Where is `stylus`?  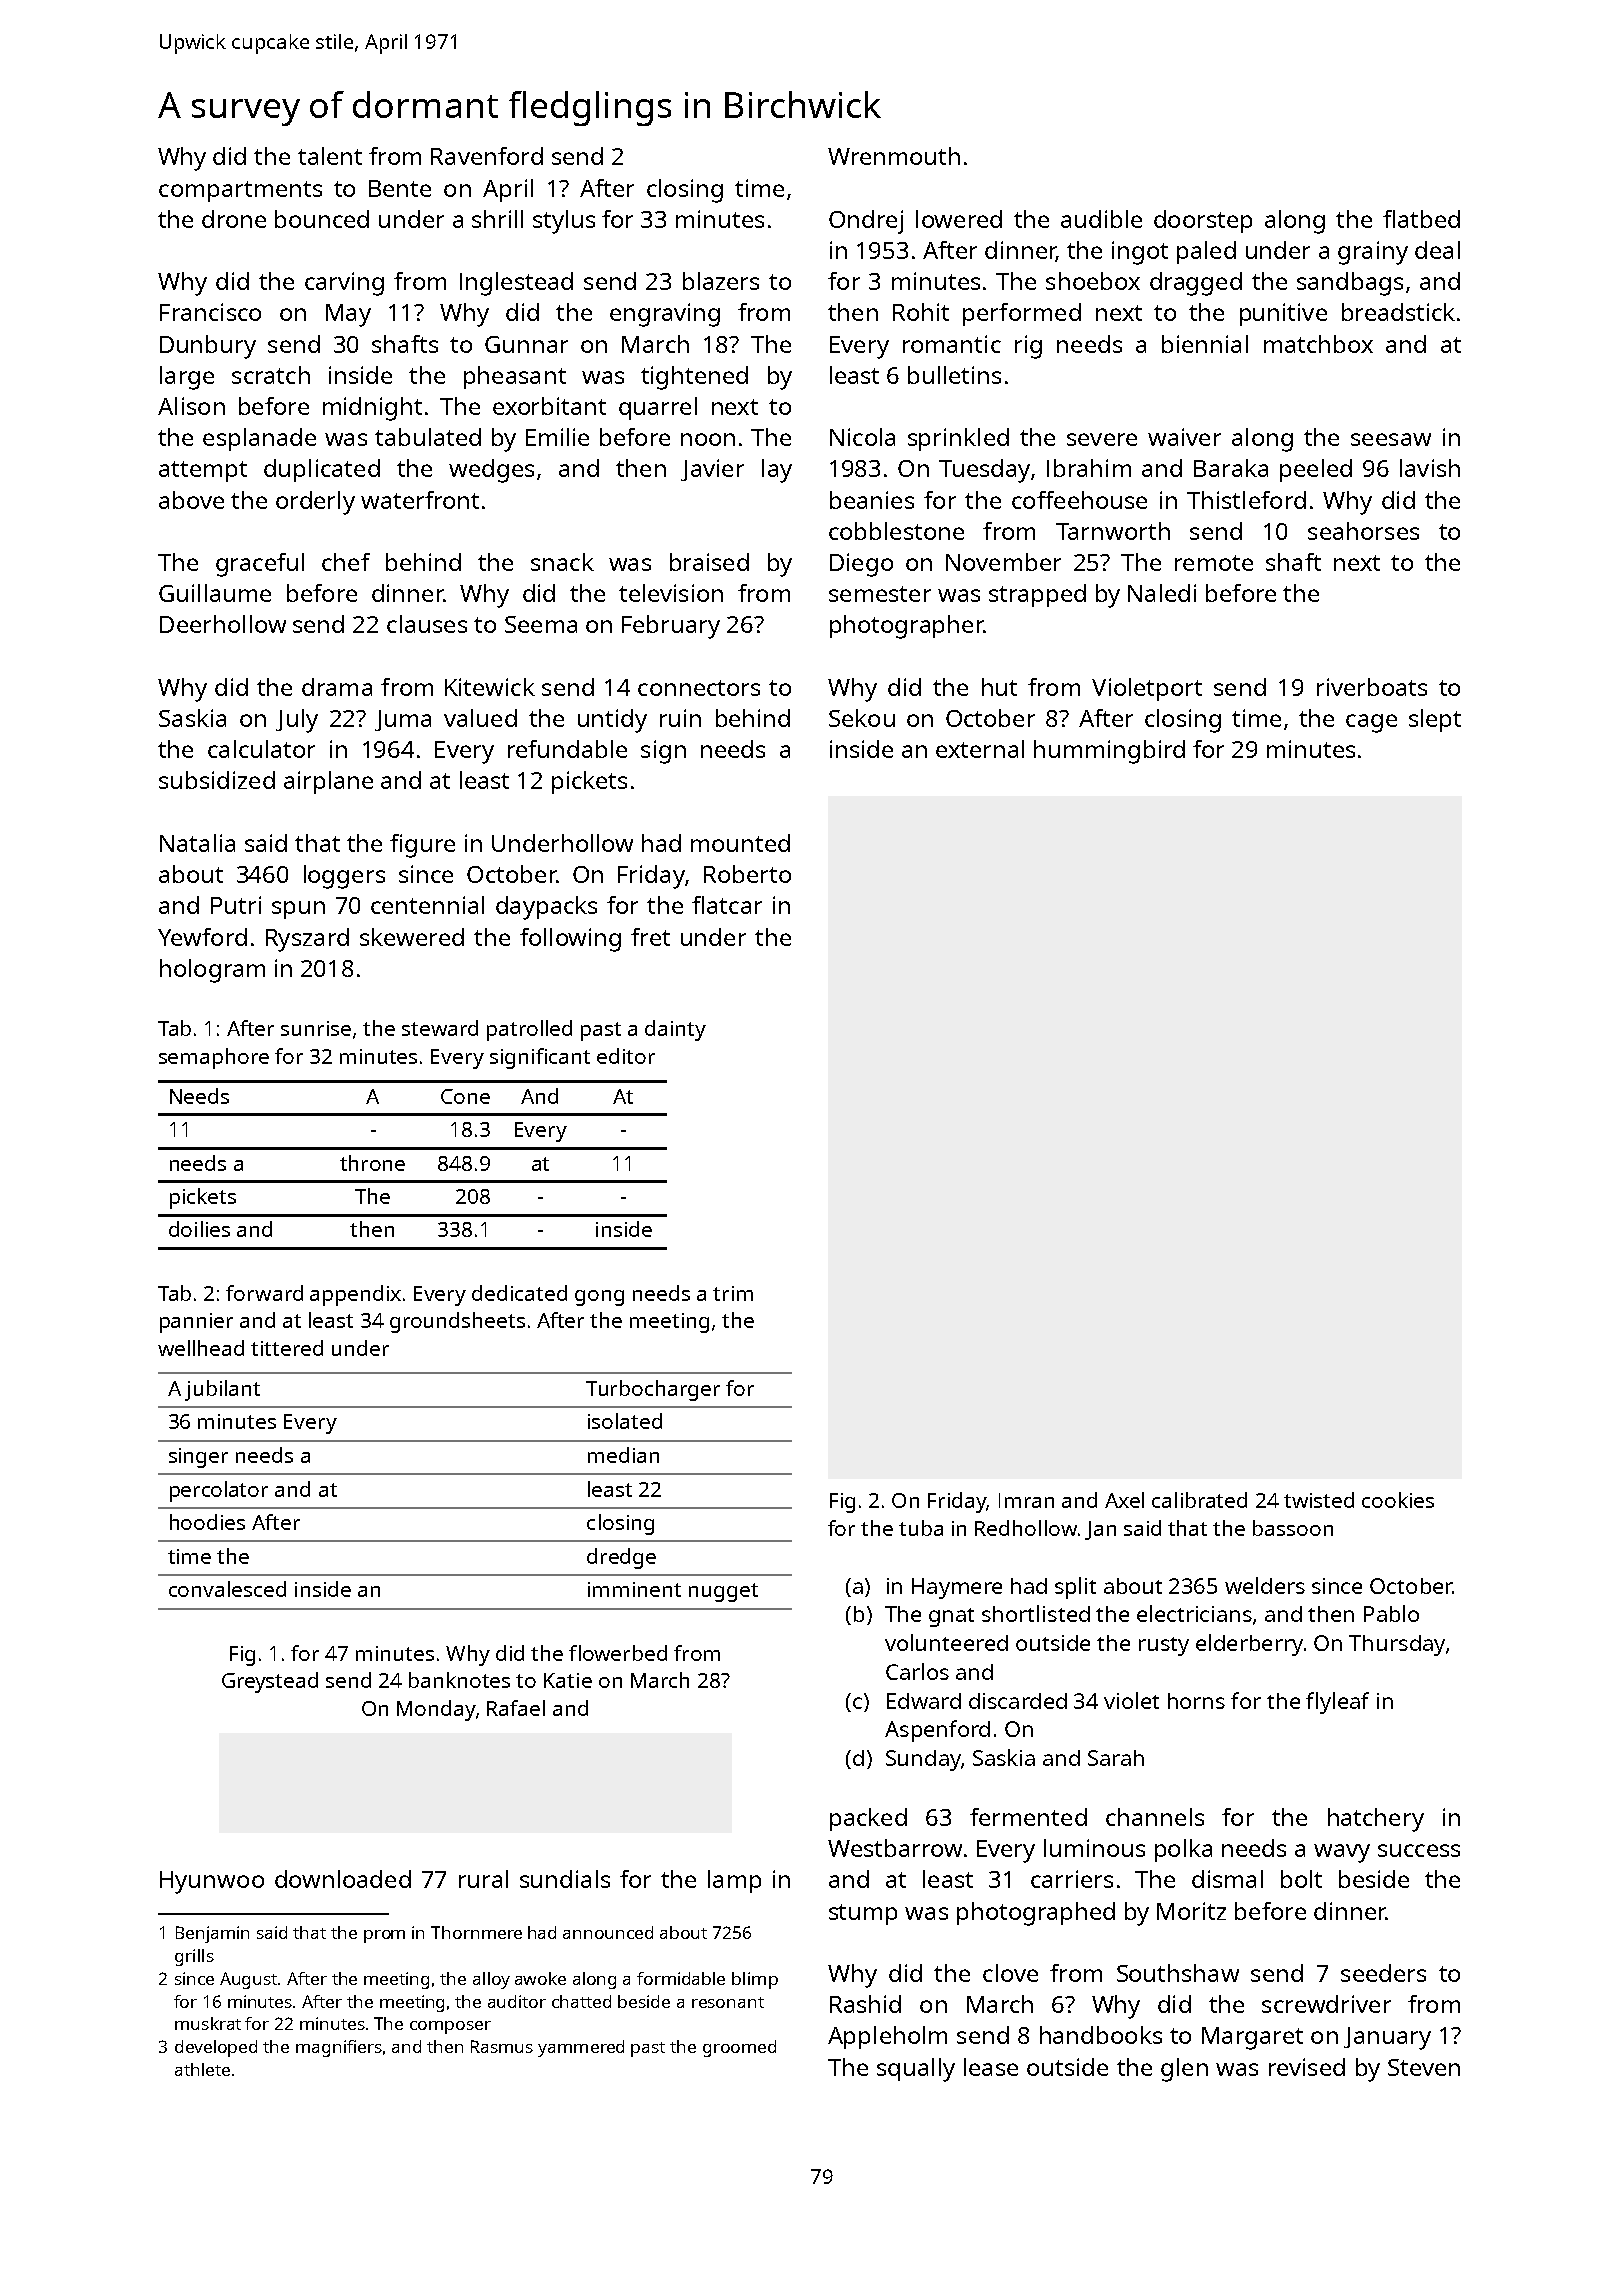 stylus is located at coordinates (564, 222).
